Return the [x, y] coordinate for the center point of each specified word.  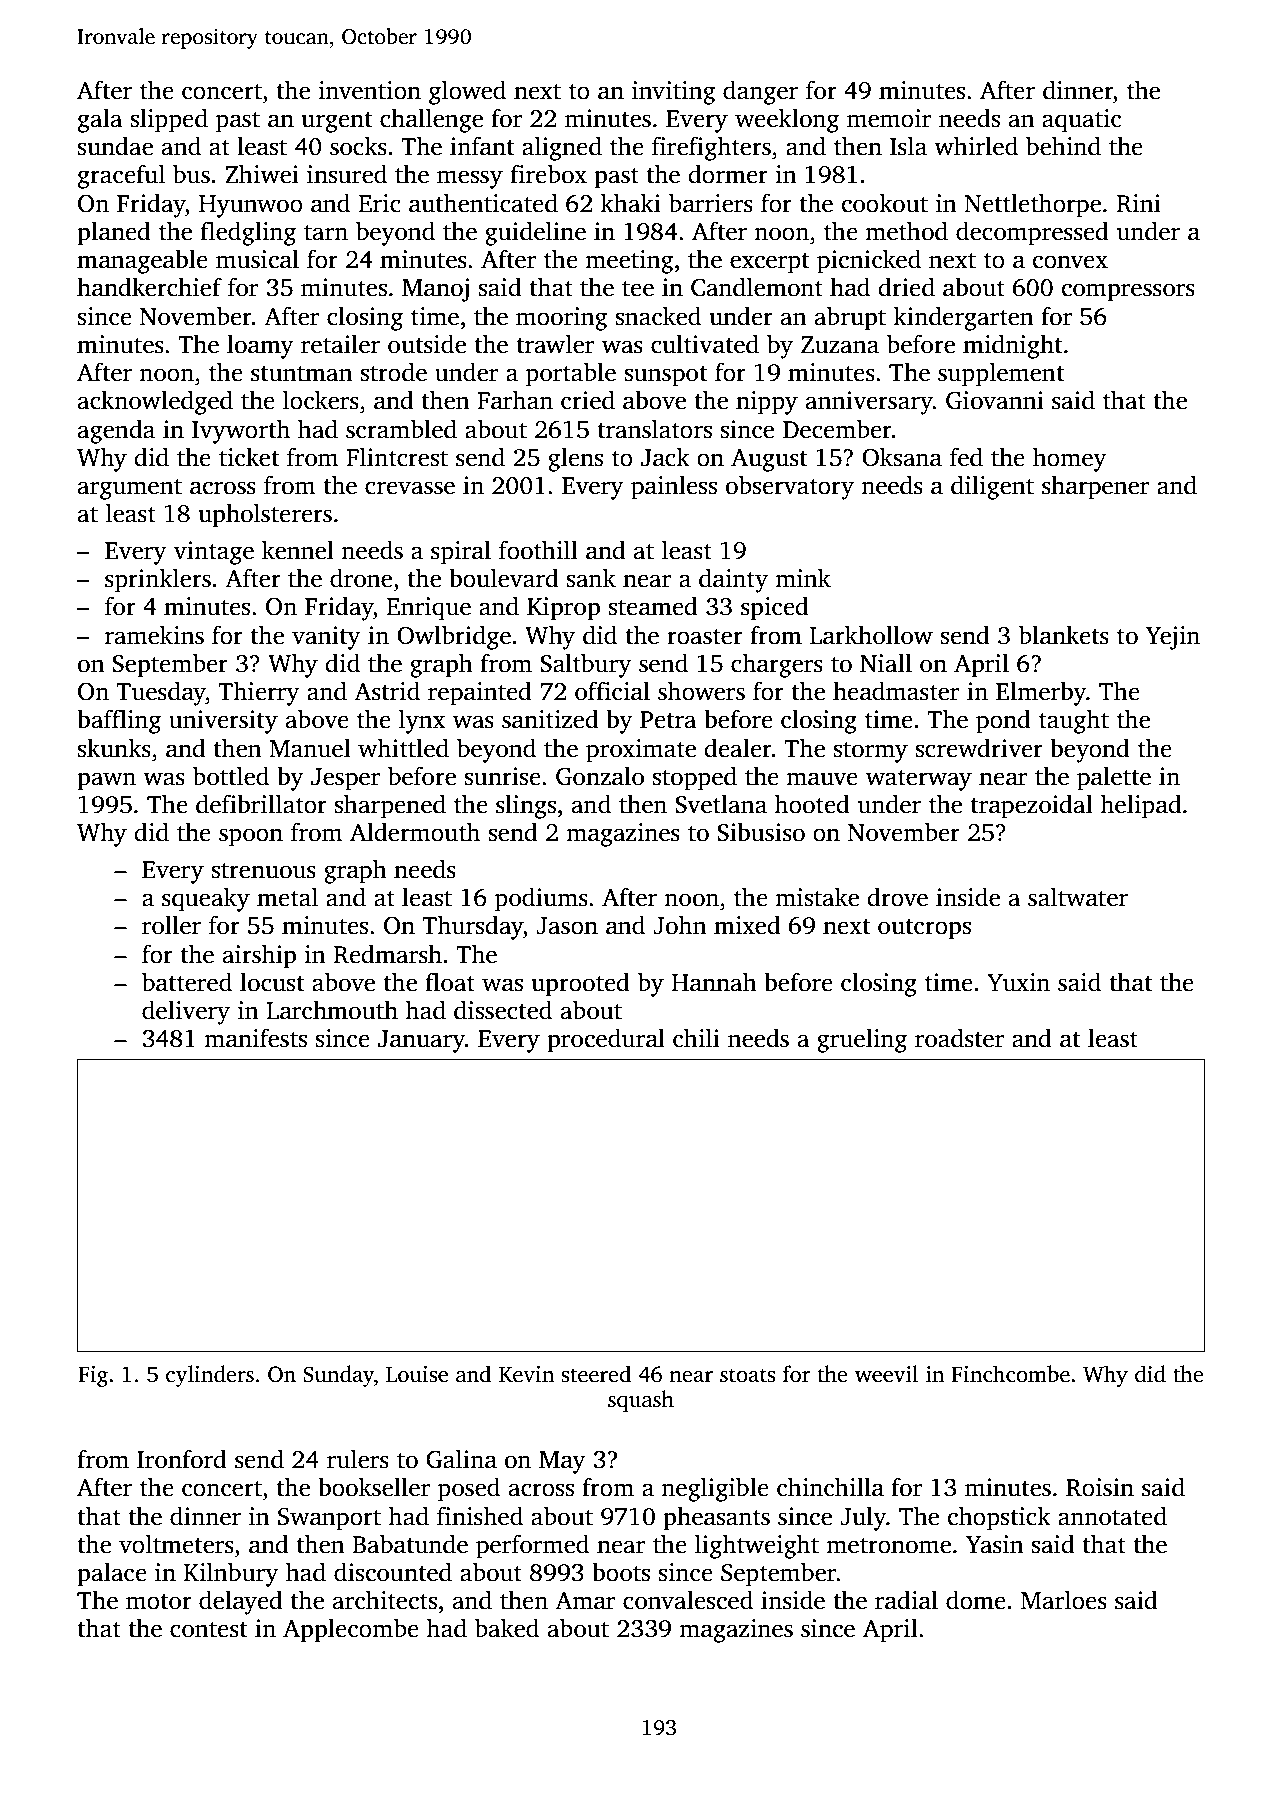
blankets [1064, 635]
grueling [862, 1040]
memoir [889, 118]
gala [100, 120]
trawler [555, 344]
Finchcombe [1010, 1374]
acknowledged [155, 402]
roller [171, 925]
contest [208, 1630]
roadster [959, 1038]
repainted [480, 693]
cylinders [210, 1376]
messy [470, 179]
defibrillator [261, 804]
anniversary [869, 403]
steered [596, 1374]
